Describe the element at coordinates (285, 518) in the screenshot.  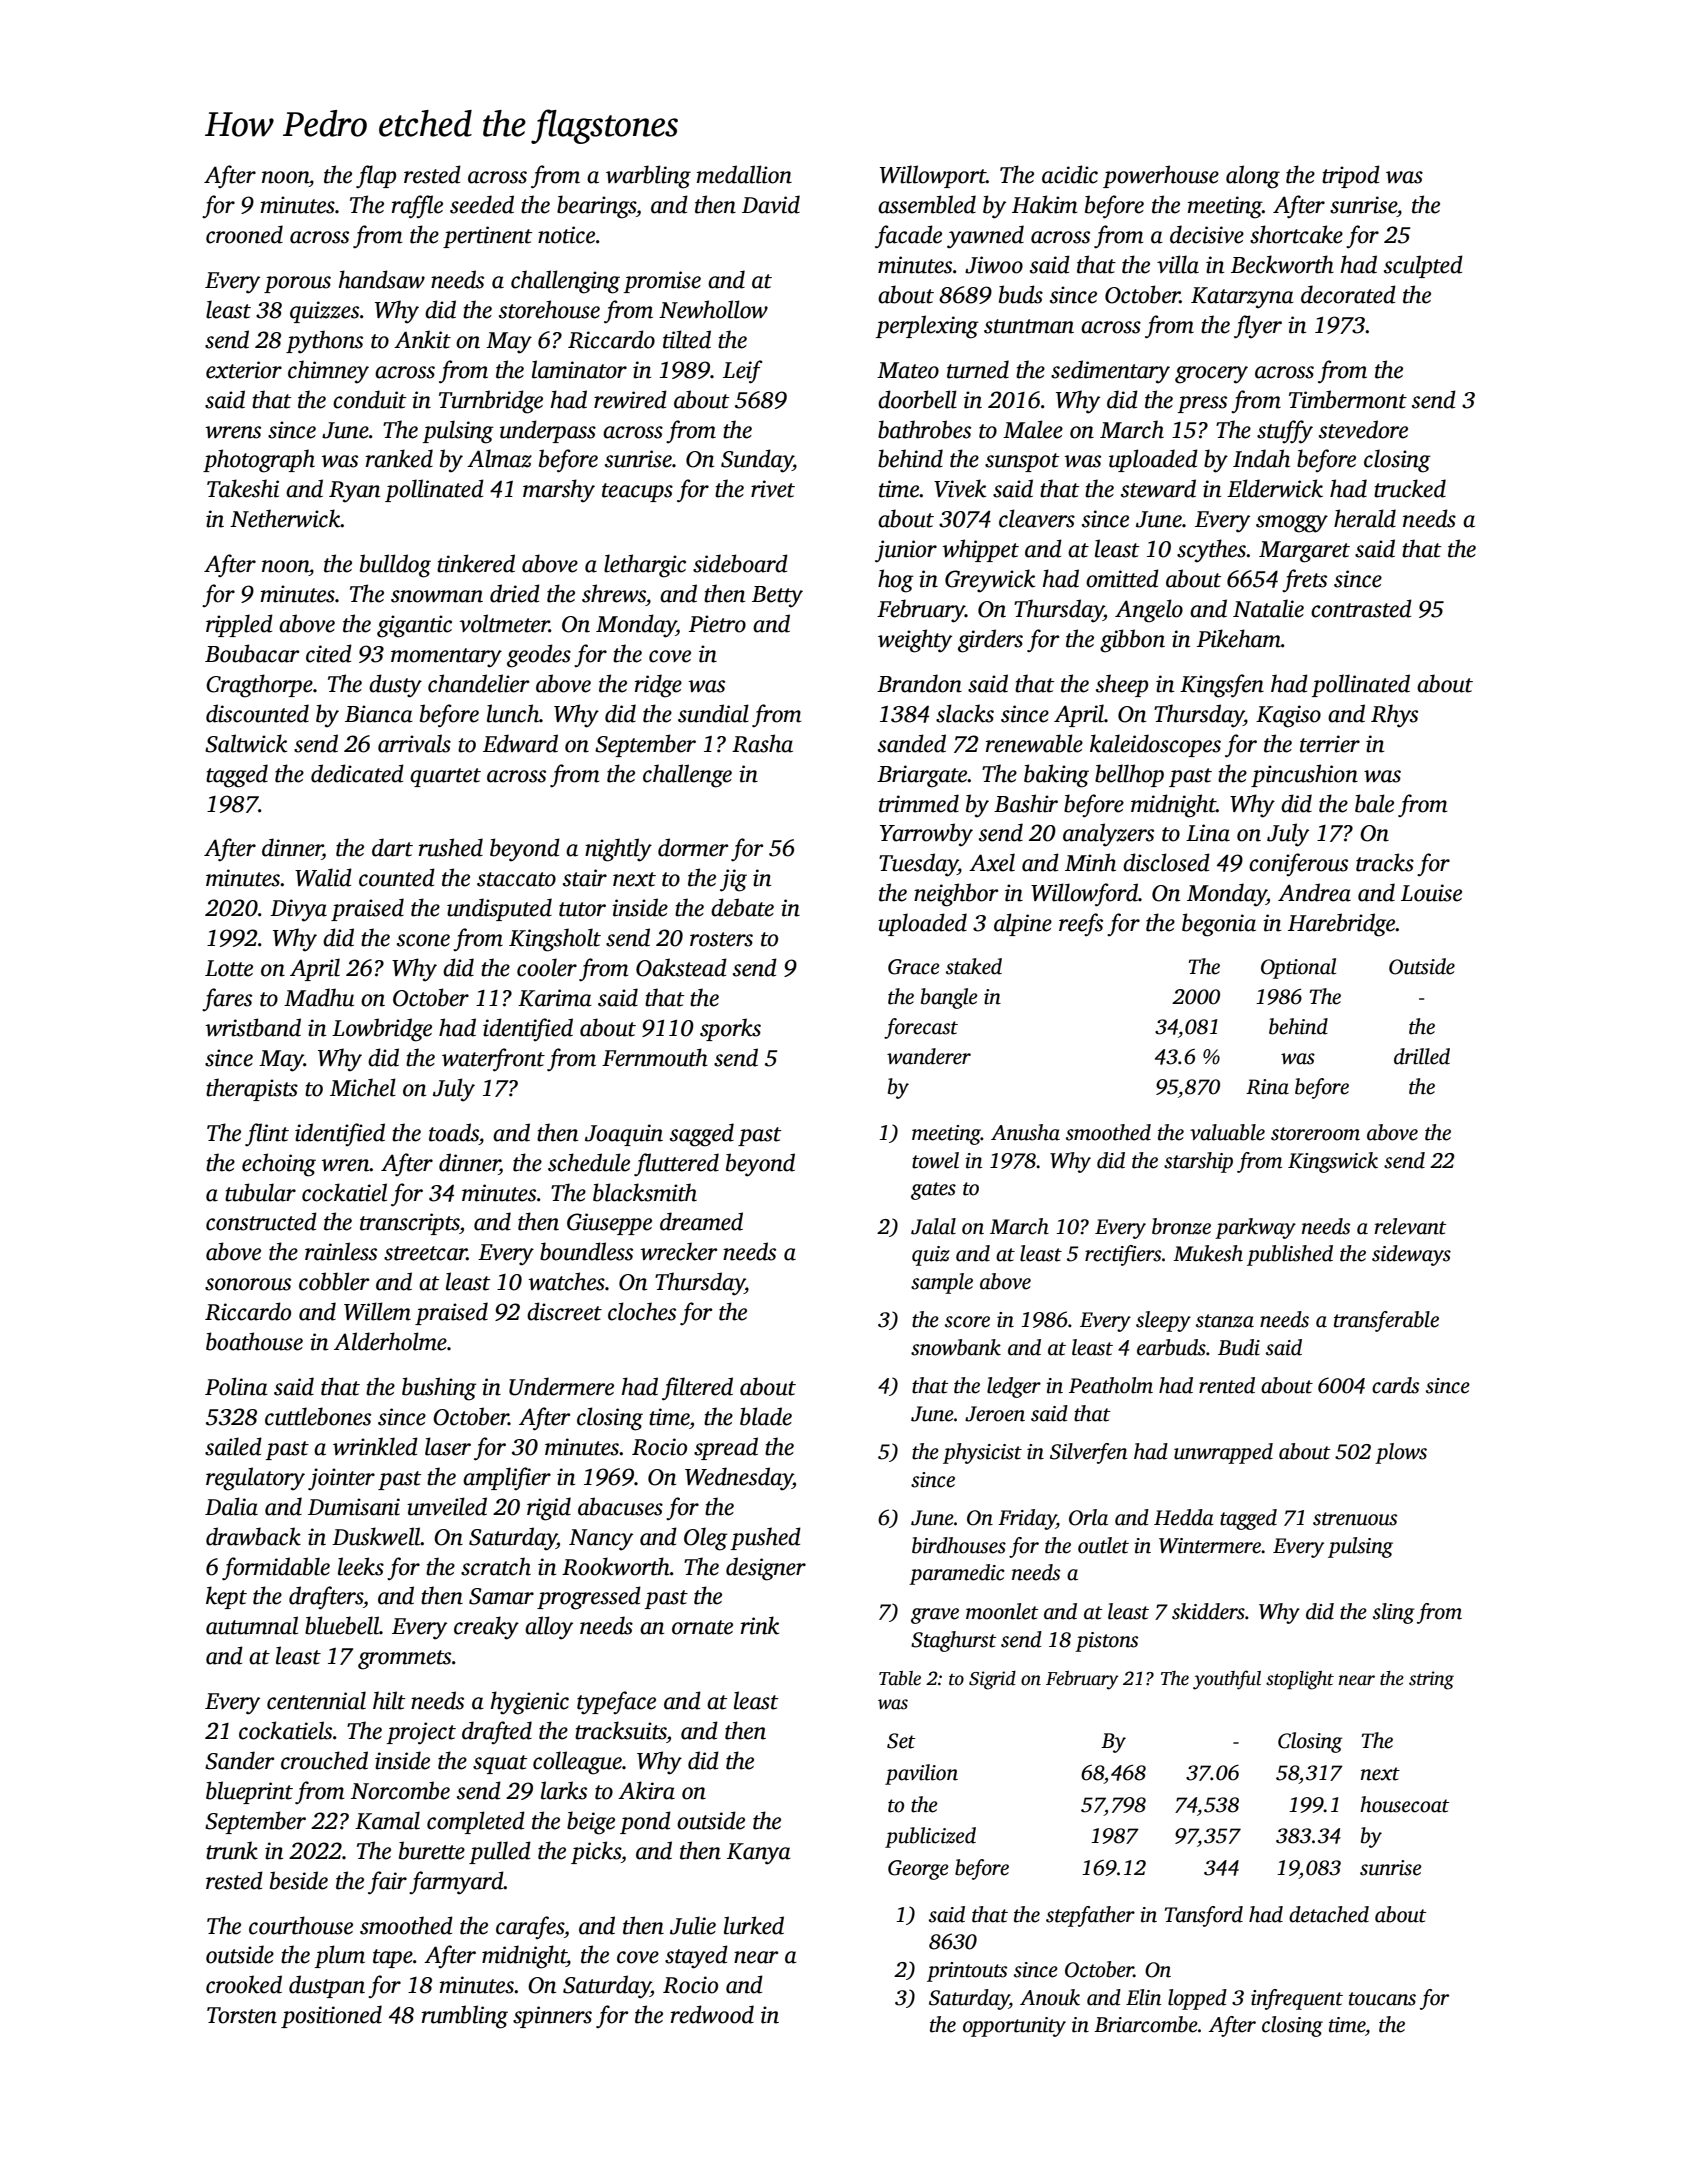
I see `Netherwick` at that location.
